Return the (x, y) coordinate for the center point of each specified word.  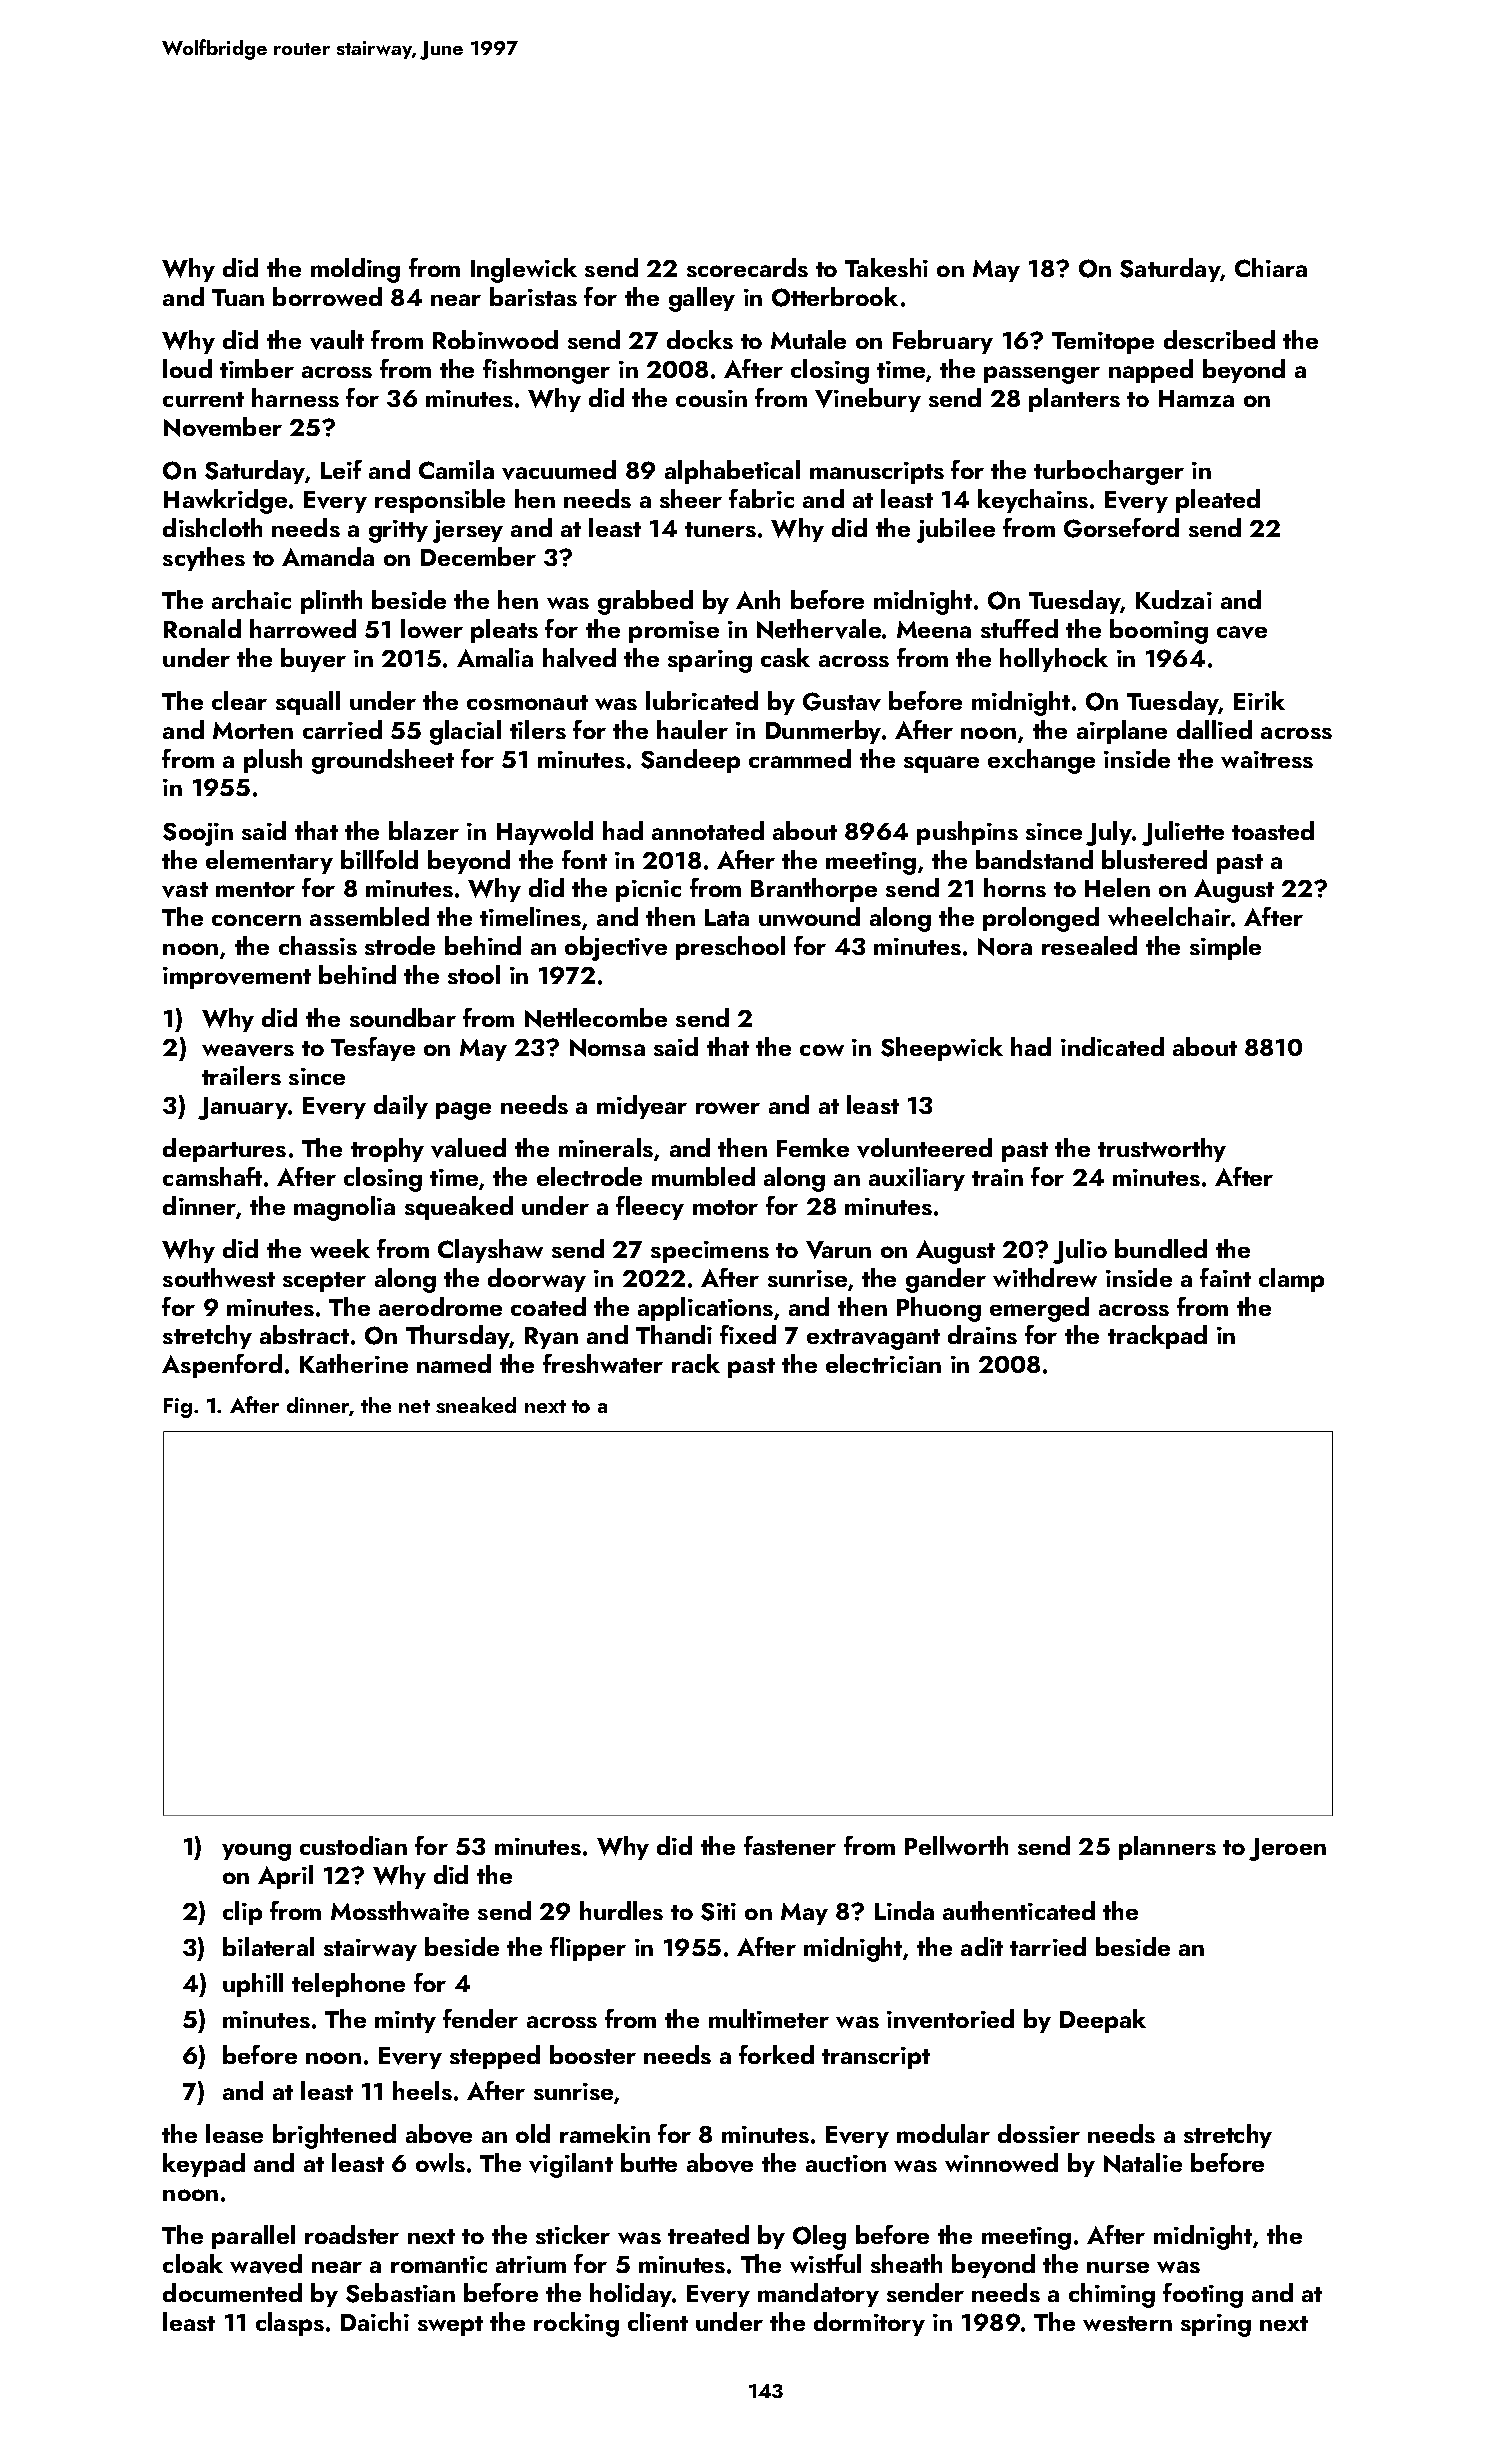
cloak (193, 2263)
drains (982, 1334)
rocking (576, 2324)
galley (702, 299)
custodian (353, 1845)
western (1127, 2323)
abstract (304, 1334)
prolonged (1041, 919)
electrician (883, 1363)
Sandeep (690, 761)
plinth (331, 602)
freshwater (603, 1363)
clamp (1291, 1280)
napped (1151, 371)
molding (355, 270)
